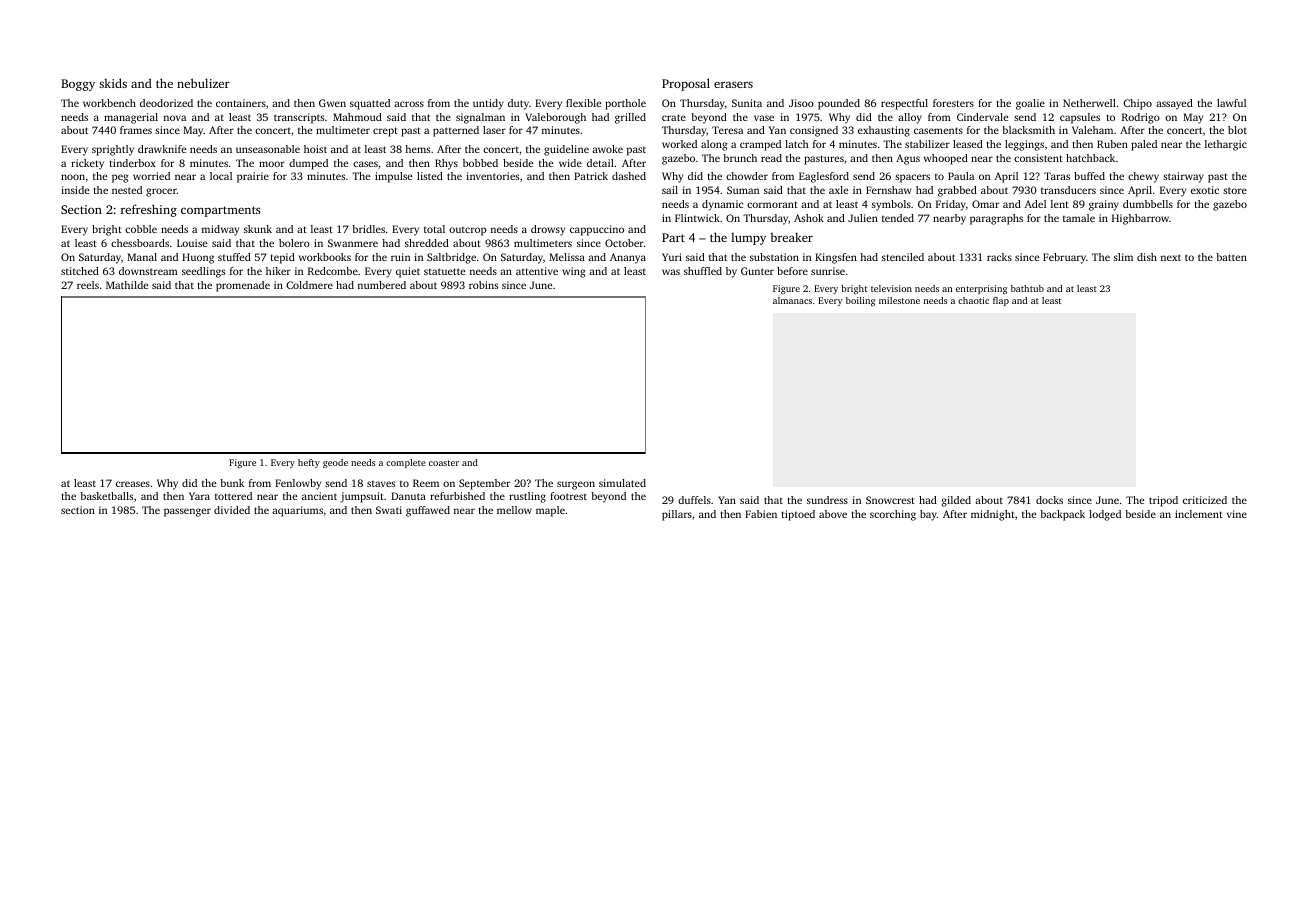 The height and width of the page is (924, 1308). Describe the element at coordinates (898, 218) in the page. I see `tended` at that location.
